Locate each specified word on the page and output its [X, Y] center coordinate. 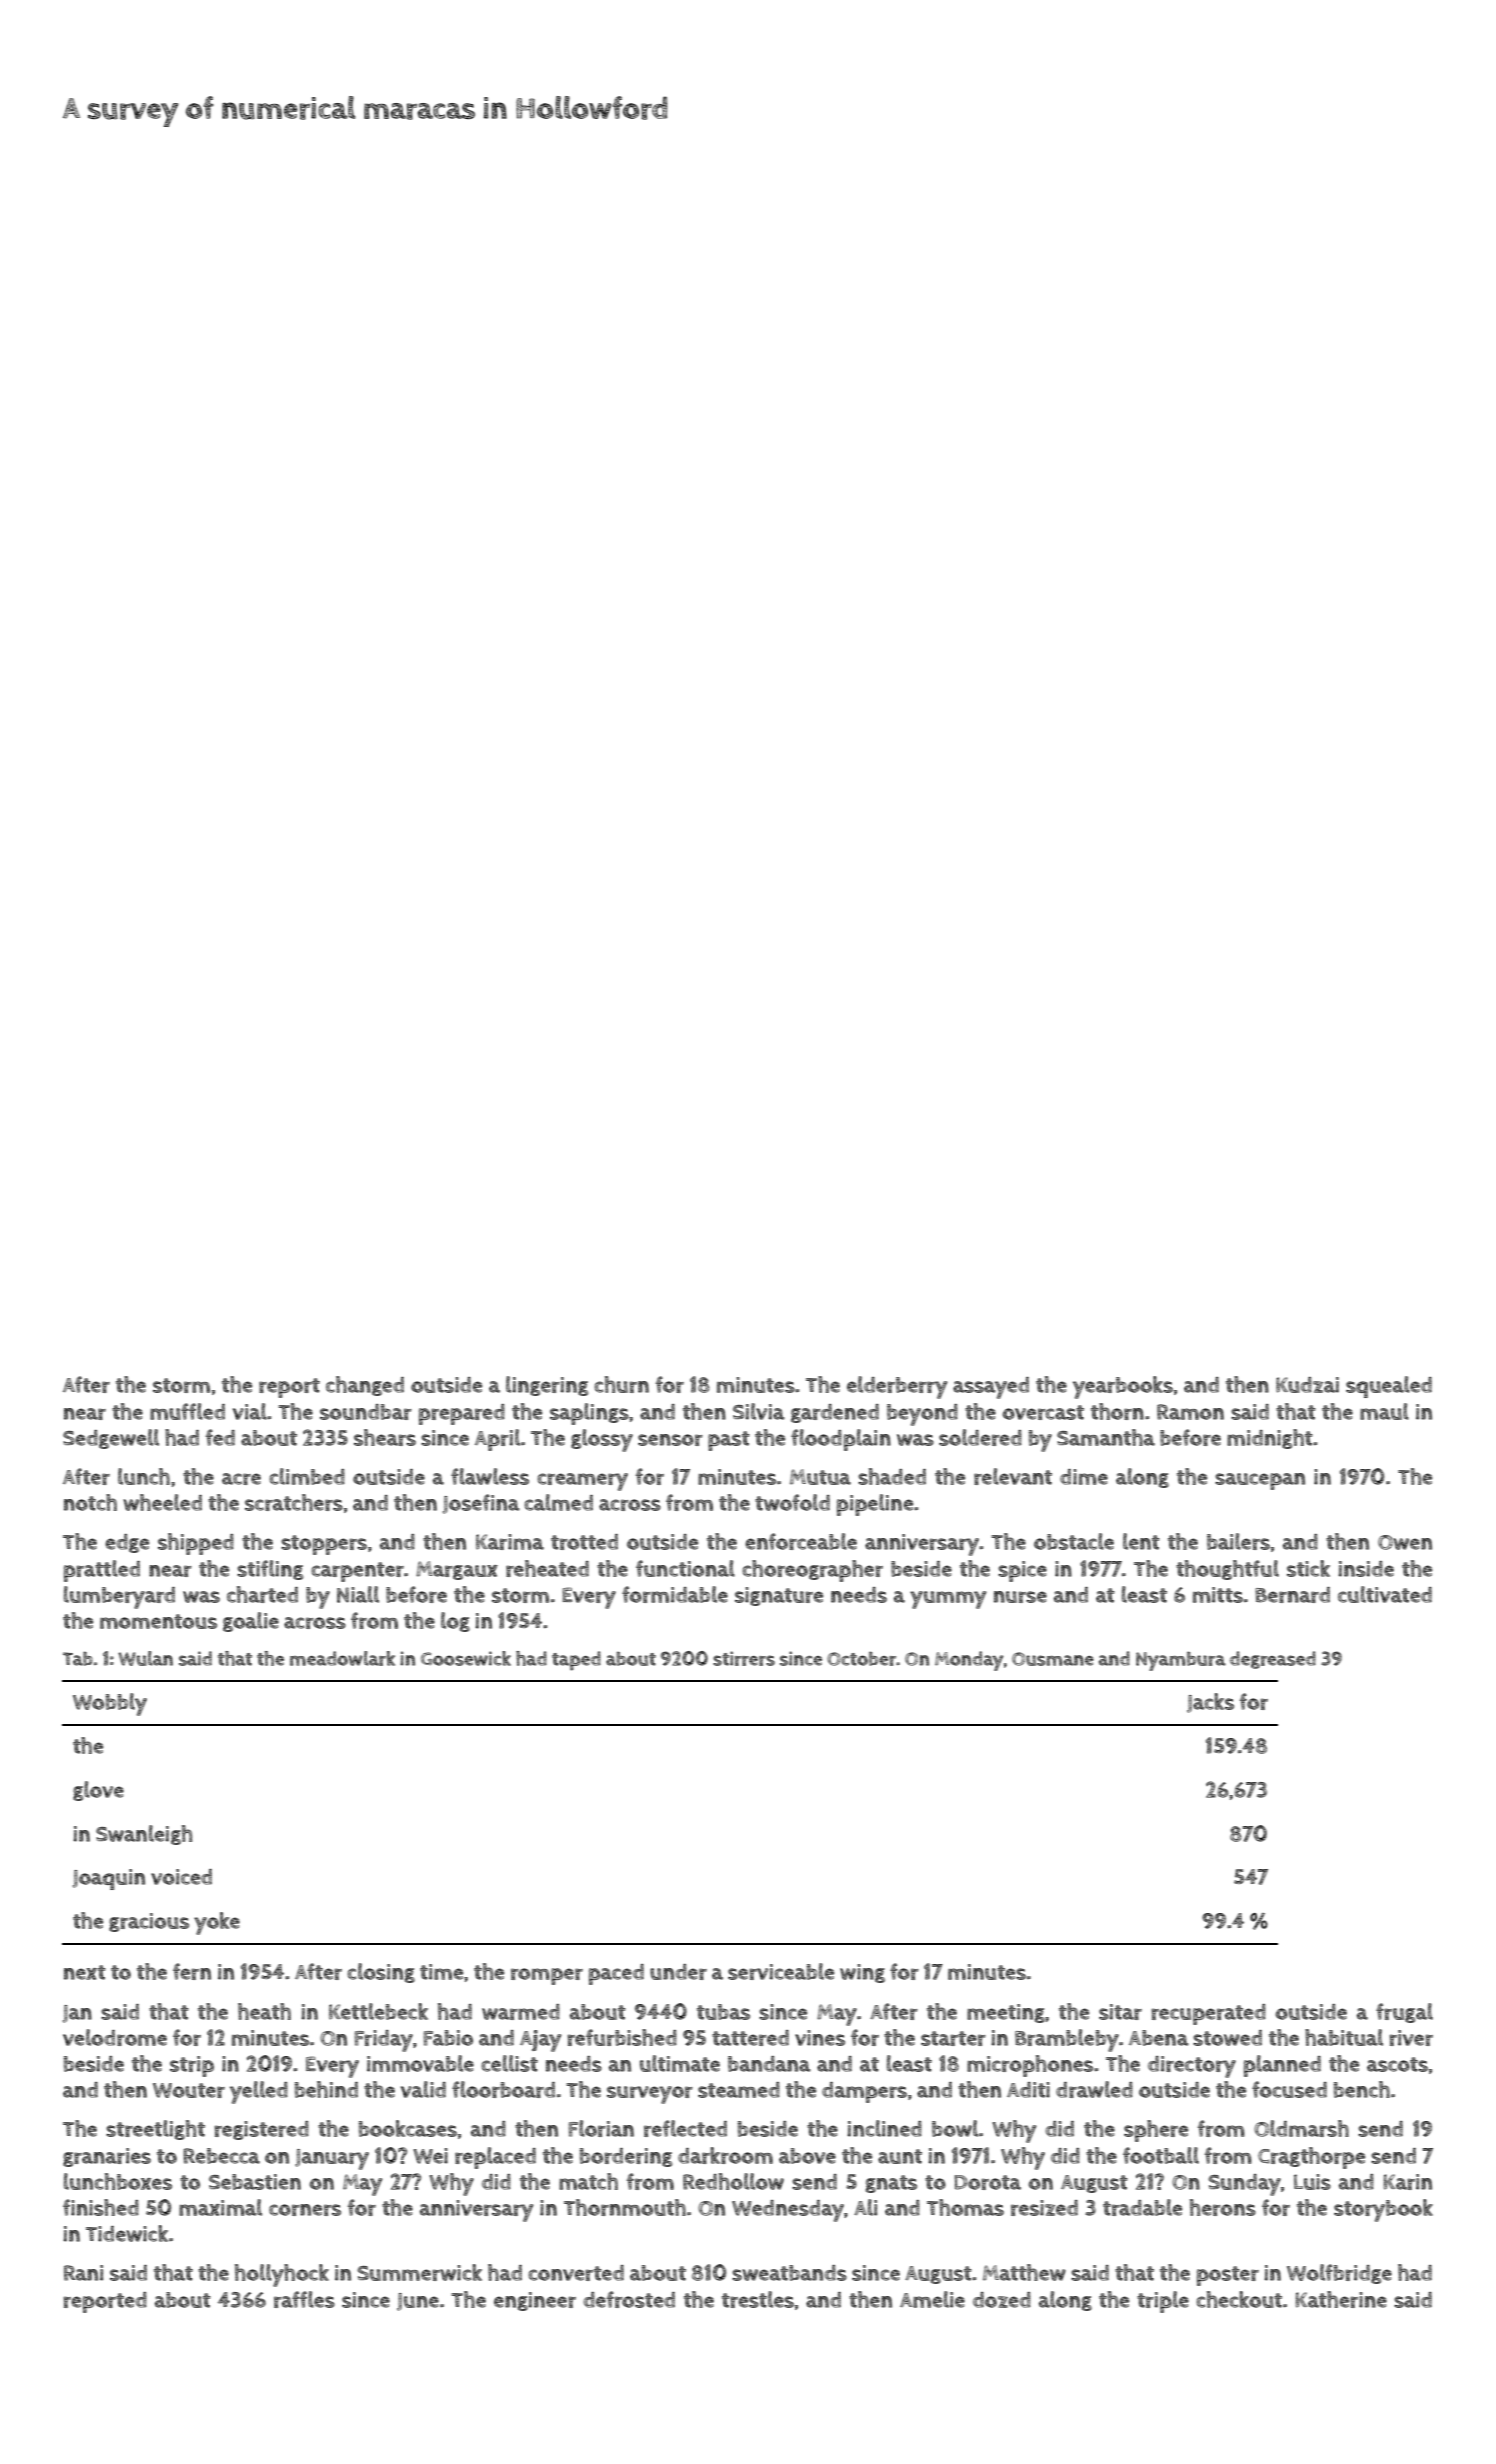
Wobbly [110, 1704]
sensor [670, 1440]
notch [90, 1502]
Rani [83, 2273]
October [861, 1658]
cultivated [1385, 1594]
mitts [1218, 1595]
